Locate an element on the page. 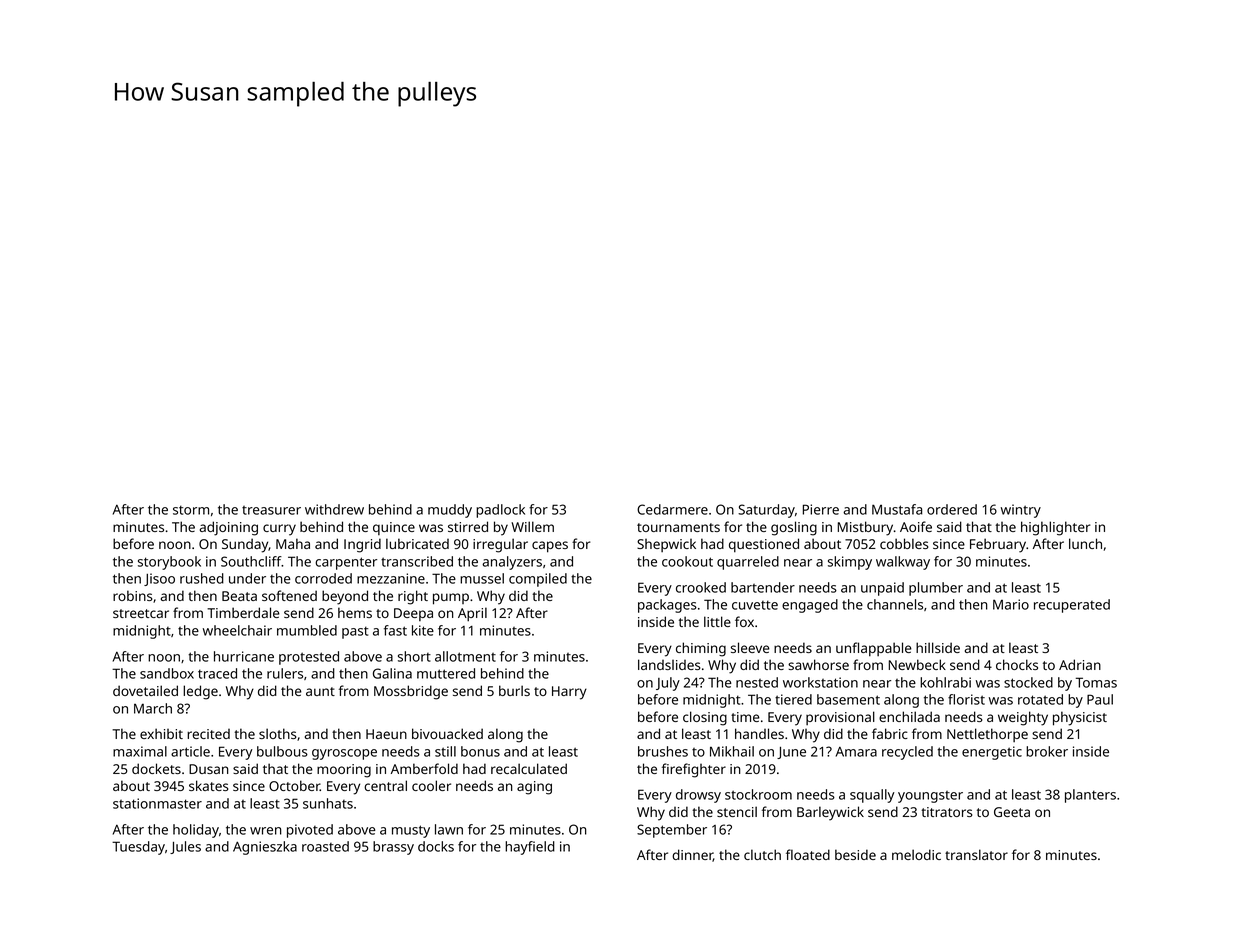 The width and height of the image is (1233, 952). fox is located at coordinates (744, 621).
